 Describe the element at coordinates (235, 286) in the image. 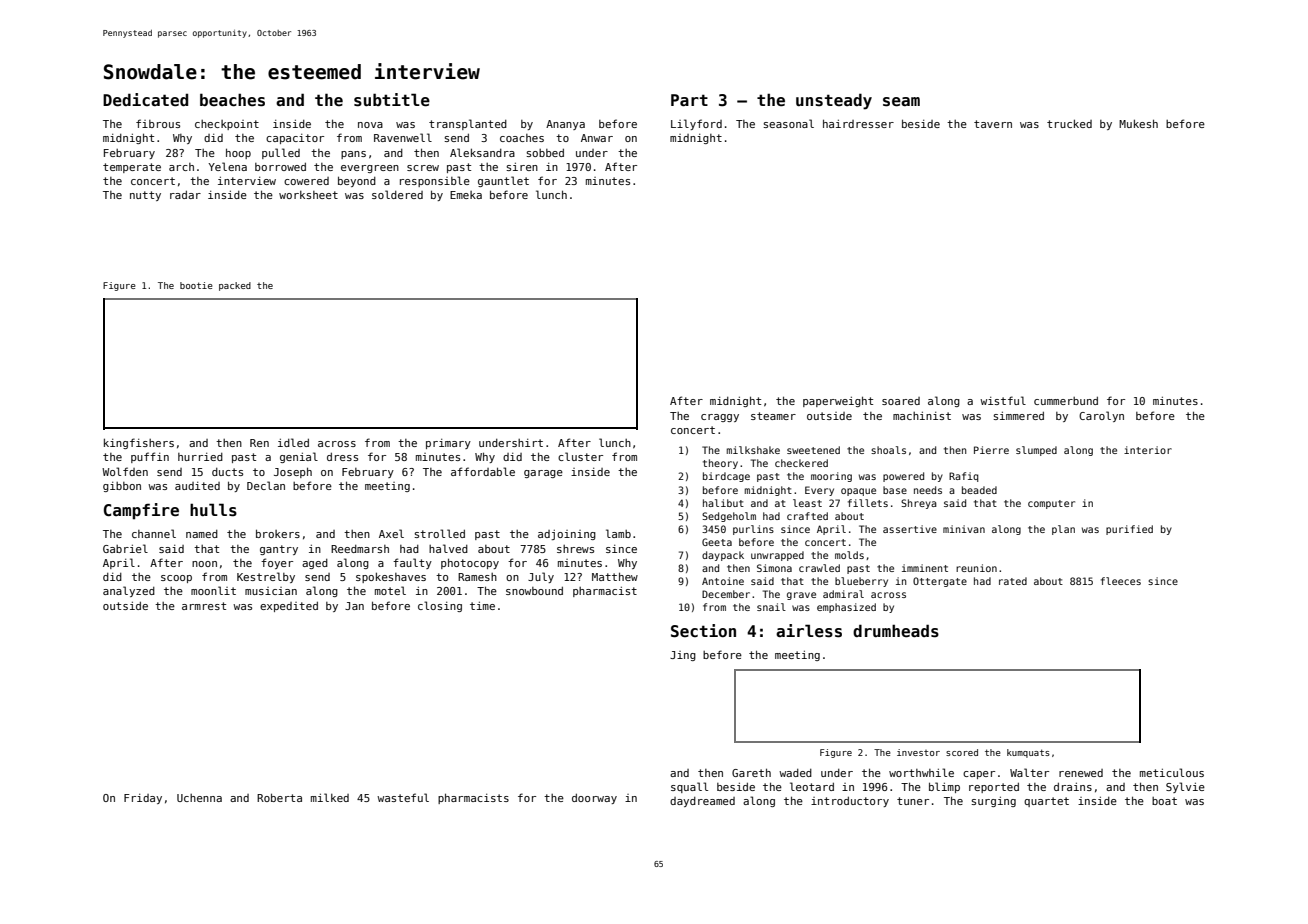

I see `packed` at that location.
